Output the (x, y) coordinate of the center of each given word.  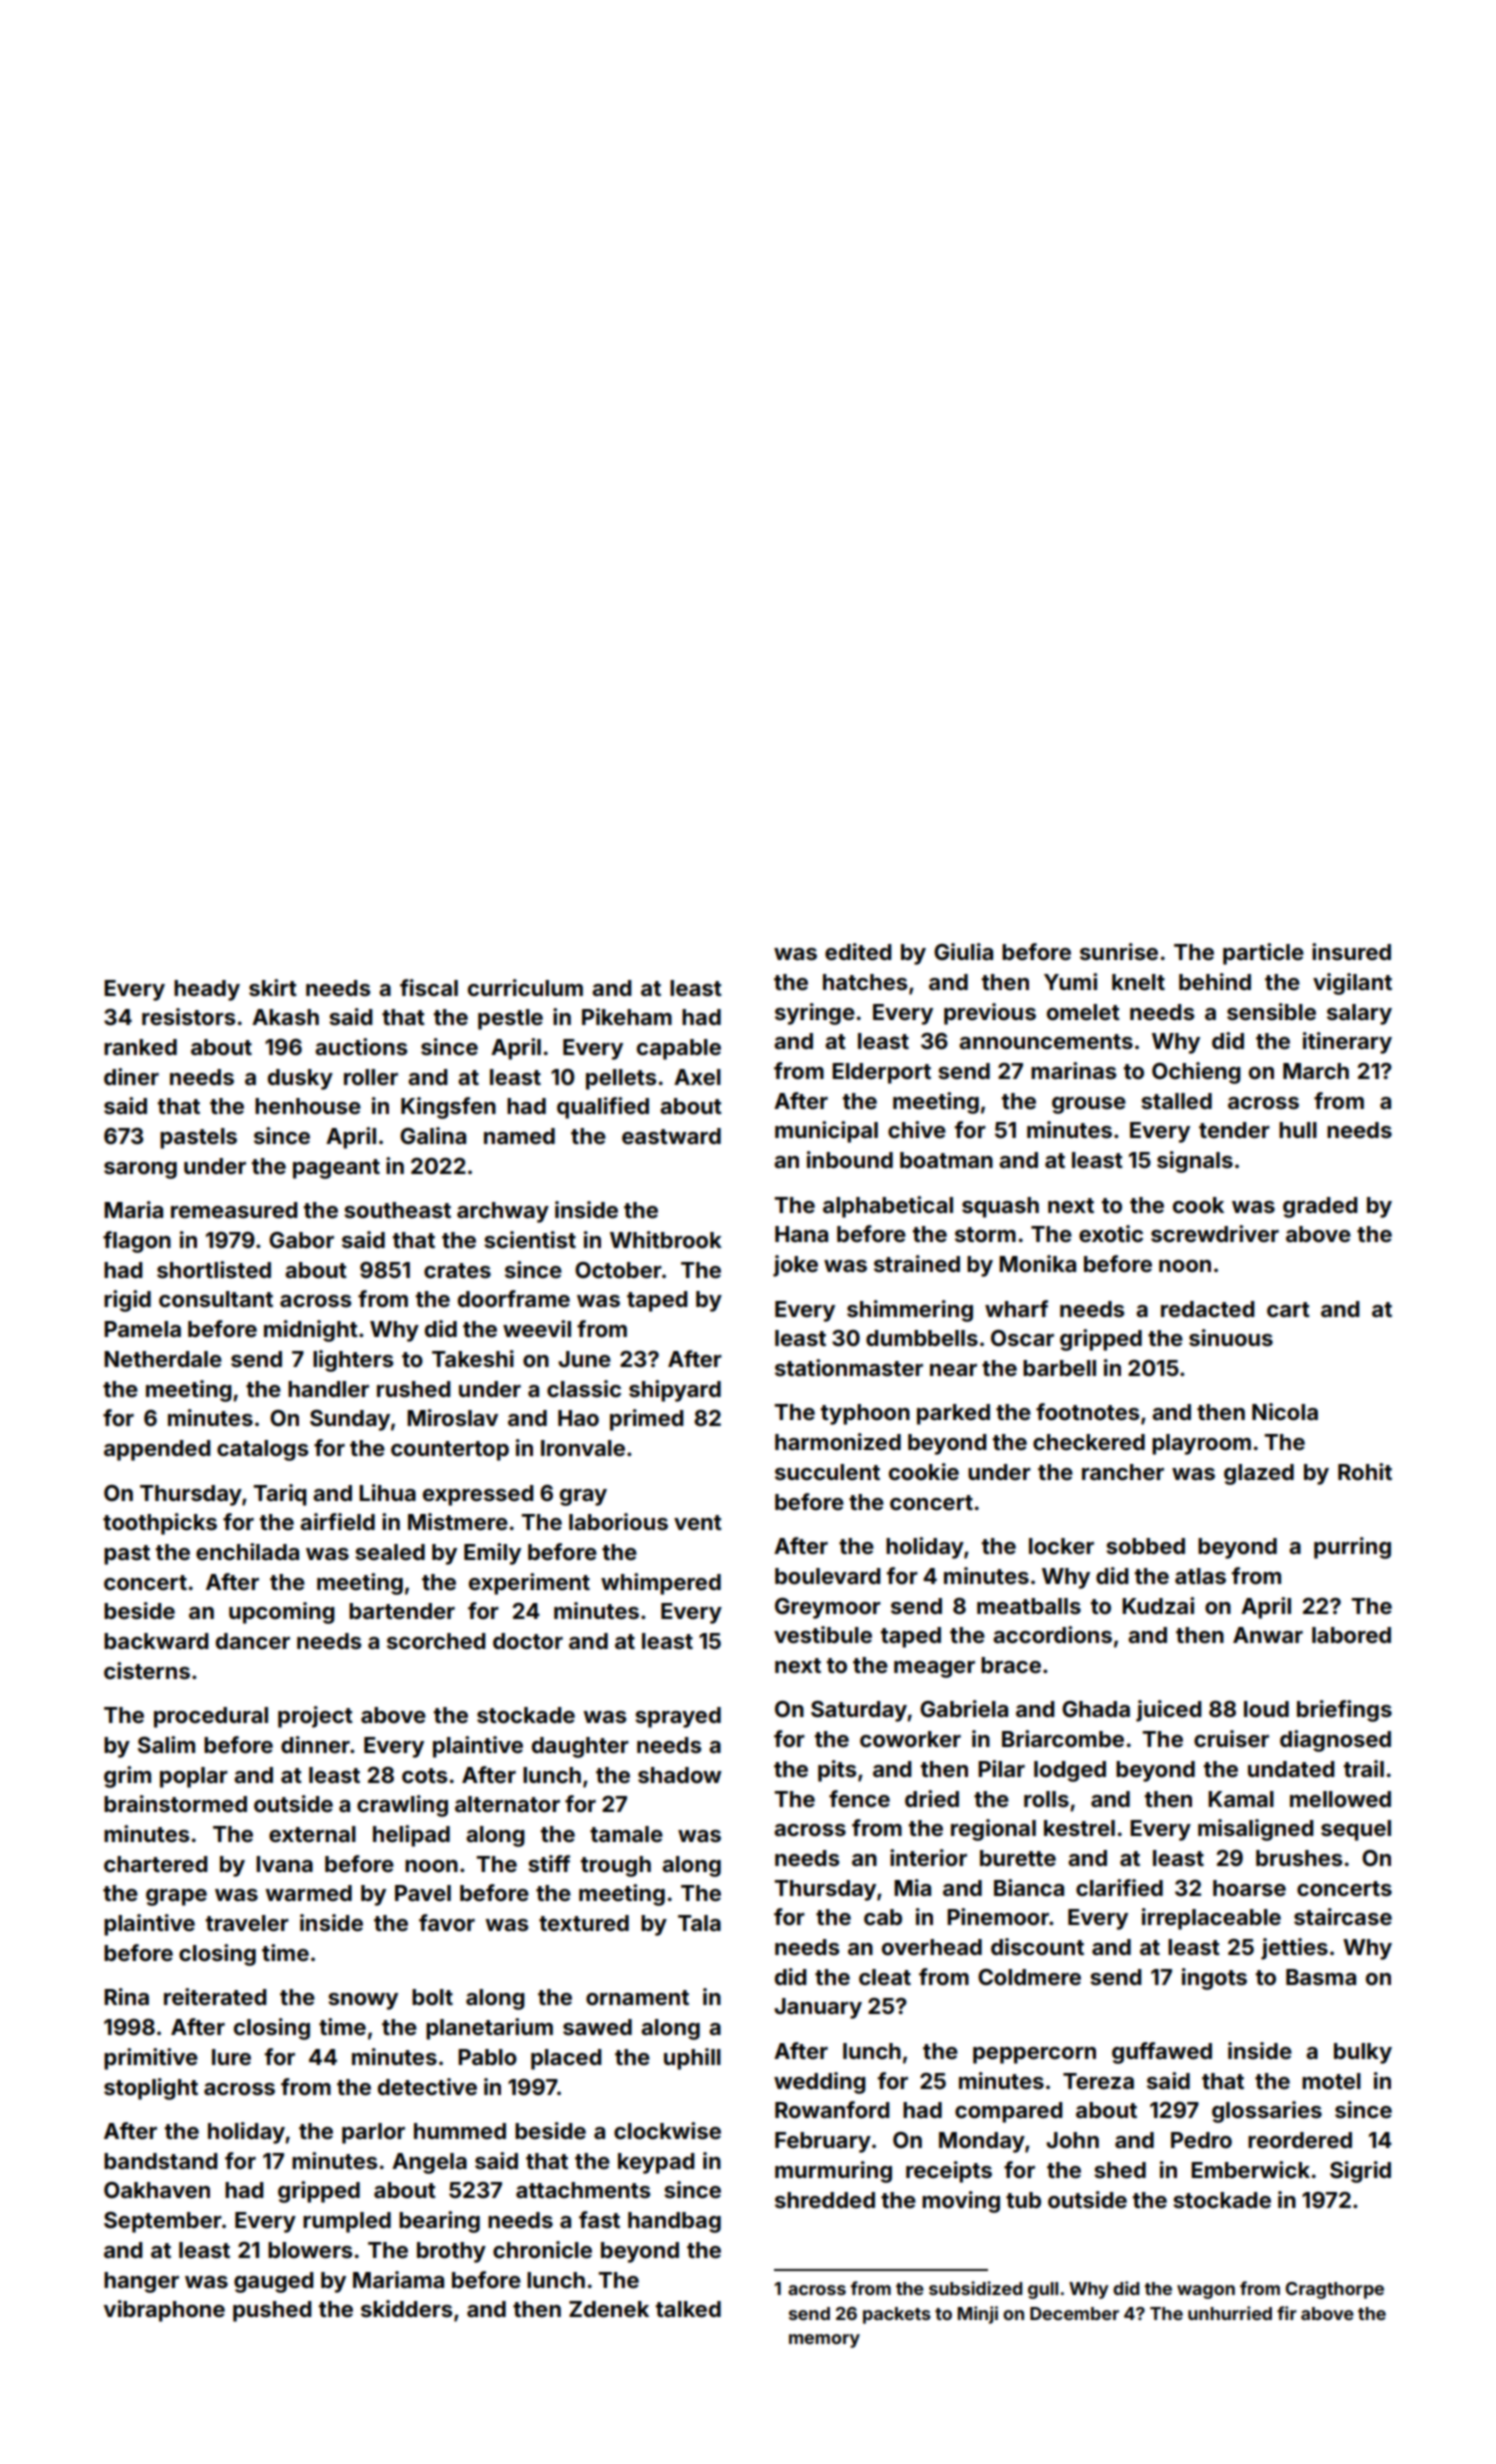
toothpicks (160, 1524)
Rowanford (832, 2109)
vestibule (823, 1634)
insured (1351, 951)
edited (858, 951)
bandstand (161, 2161)
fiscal (429, 987)
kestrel (1079, 1828)
